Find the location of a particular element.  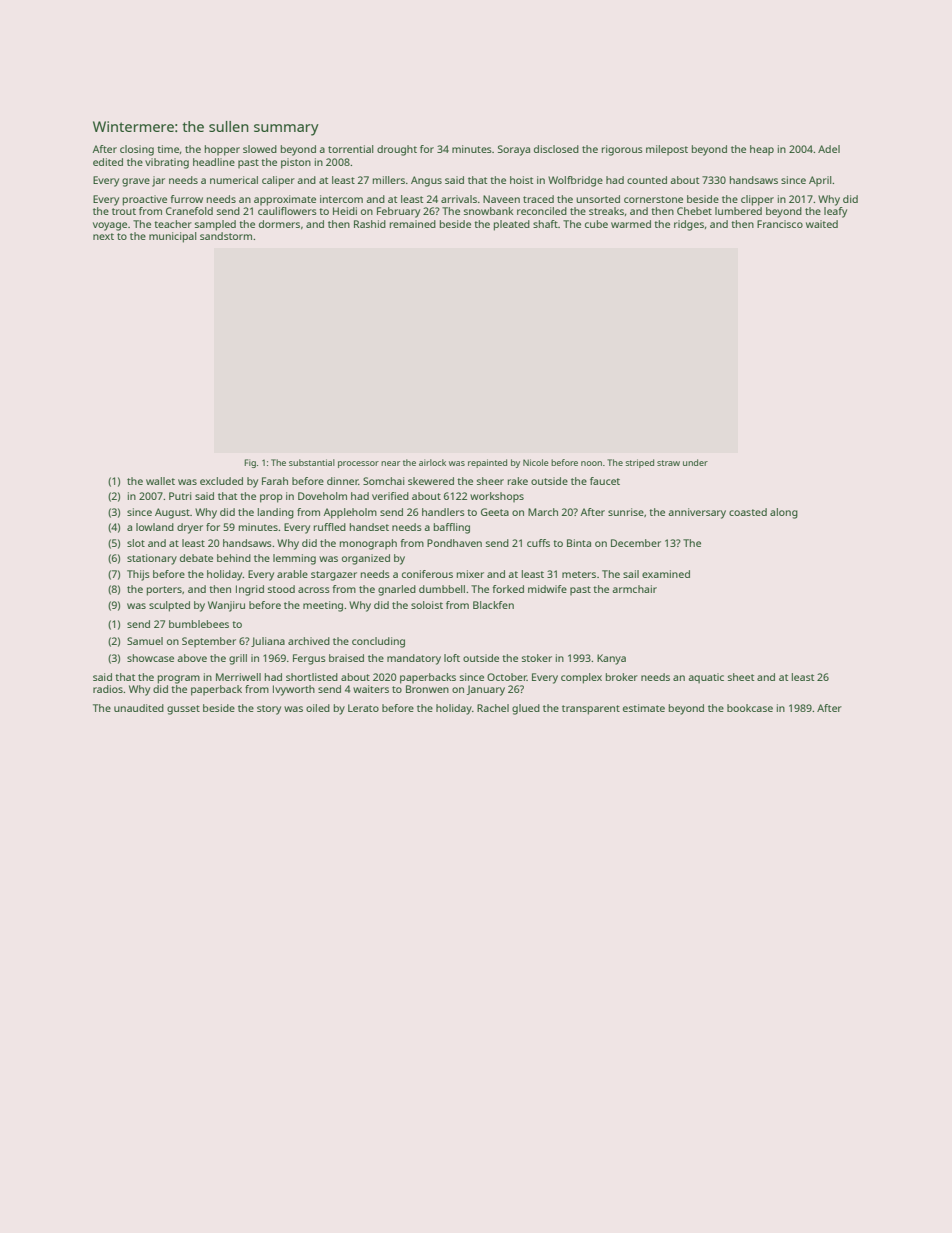

Adel is located at coordinates (829, 149).
